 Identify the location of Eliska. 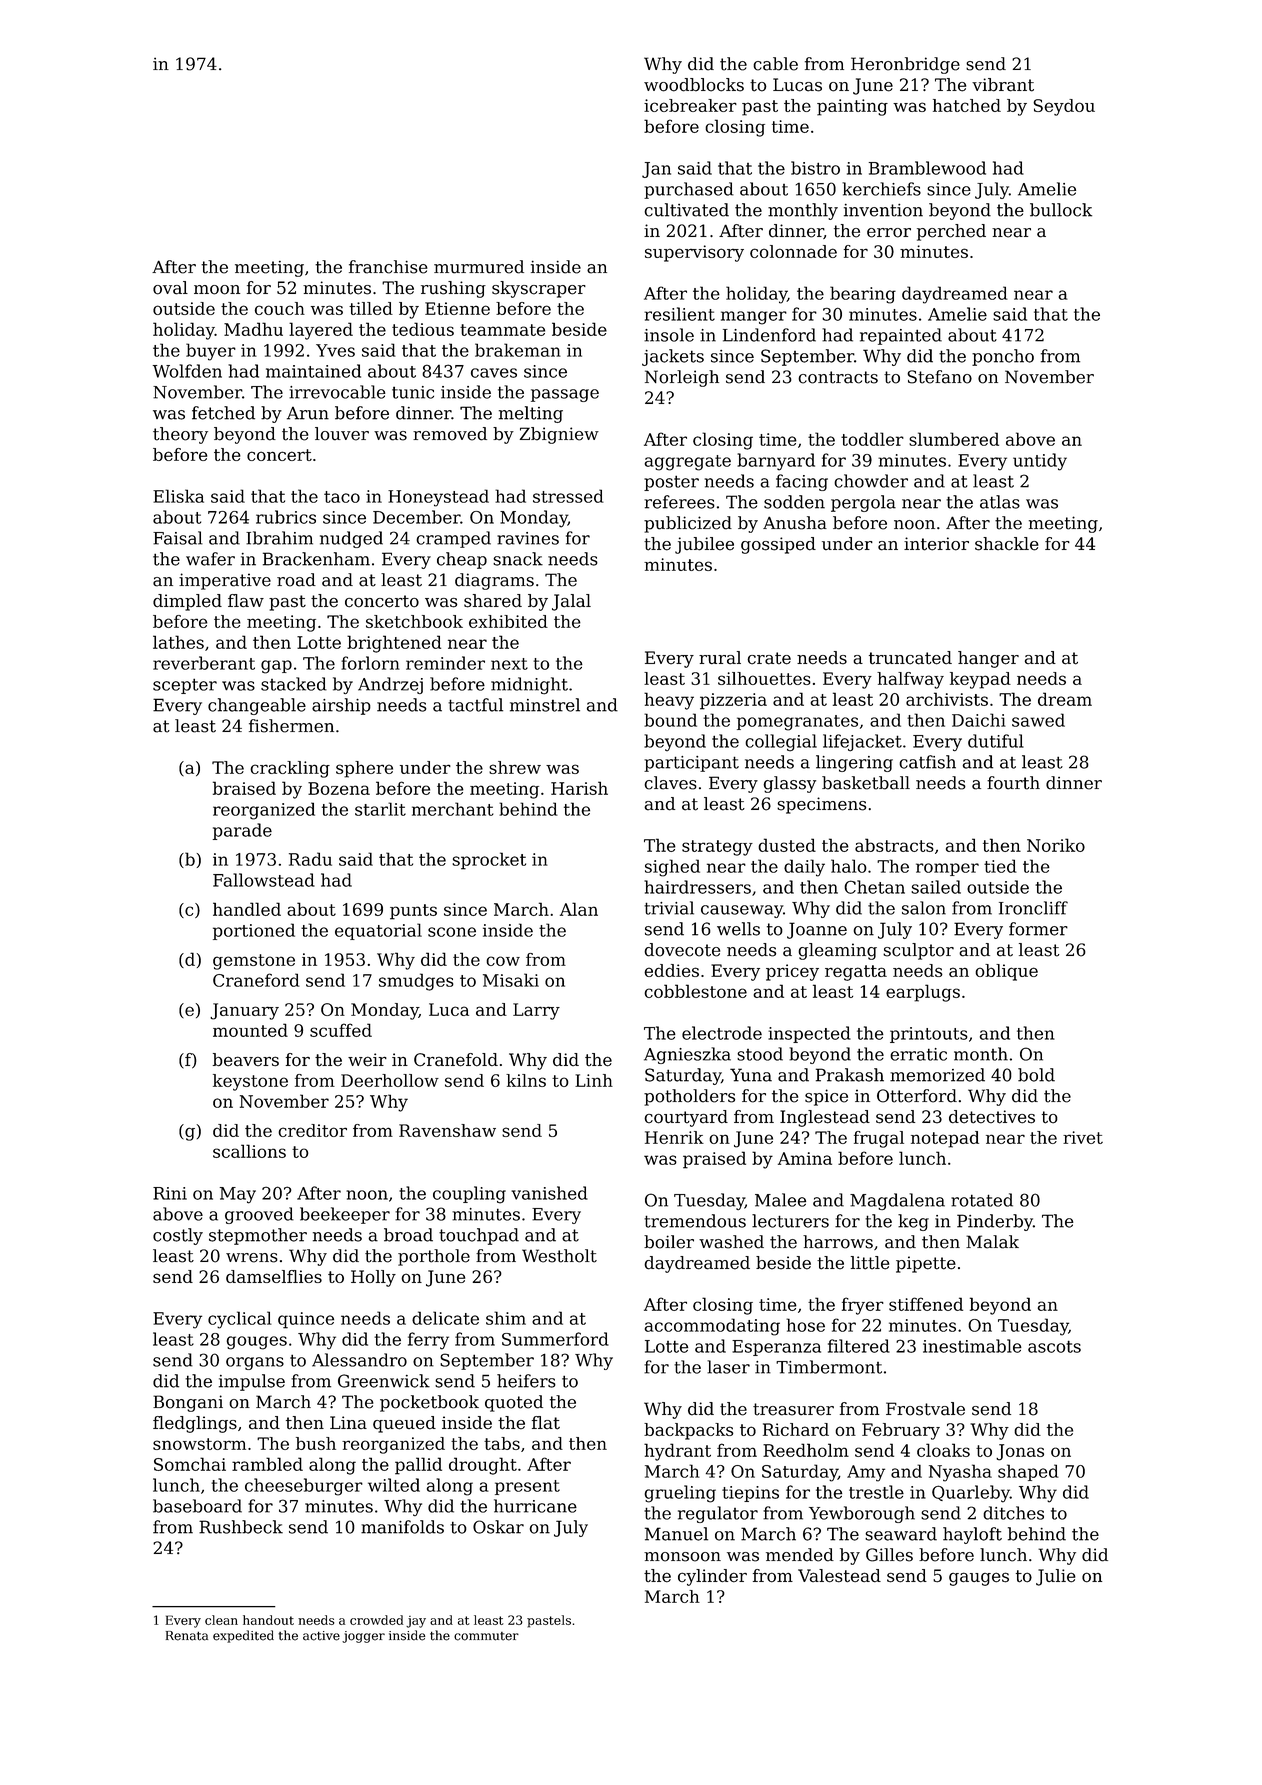
(178, 496).
